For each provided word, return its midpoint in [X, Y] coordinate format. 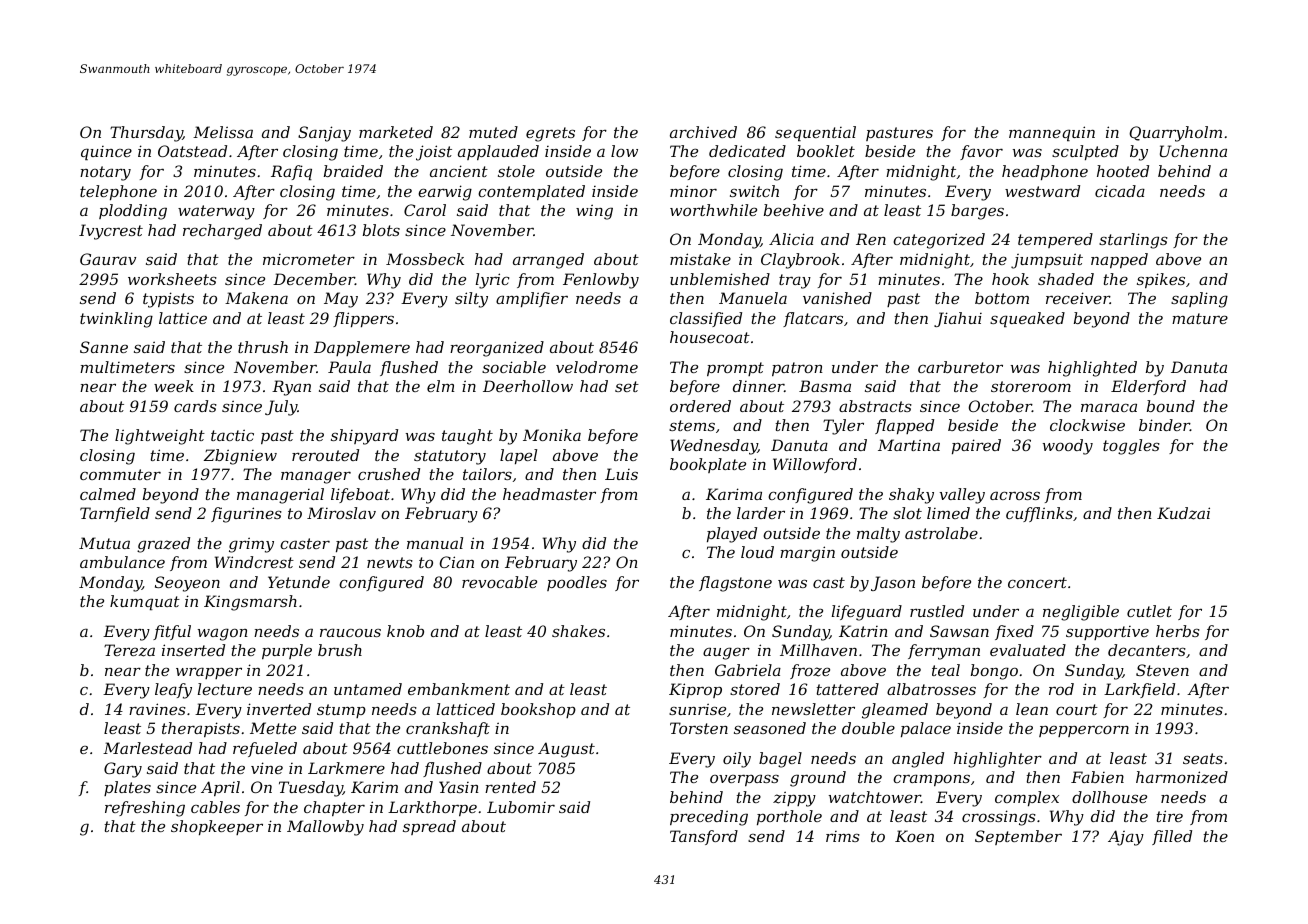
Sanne [104, 347]
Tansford [704, 837]
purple [287, 651]
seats [1203, 758]
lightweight [160, 437]
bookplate [708, 465]
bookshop [538, 710]
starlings [1133, 241]
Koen [914, 836]
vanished [837, 298]
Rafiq [291, 172]
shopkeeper [217, 827]
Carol [425, 210]
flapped [904, 426]
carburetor [960, 367]
